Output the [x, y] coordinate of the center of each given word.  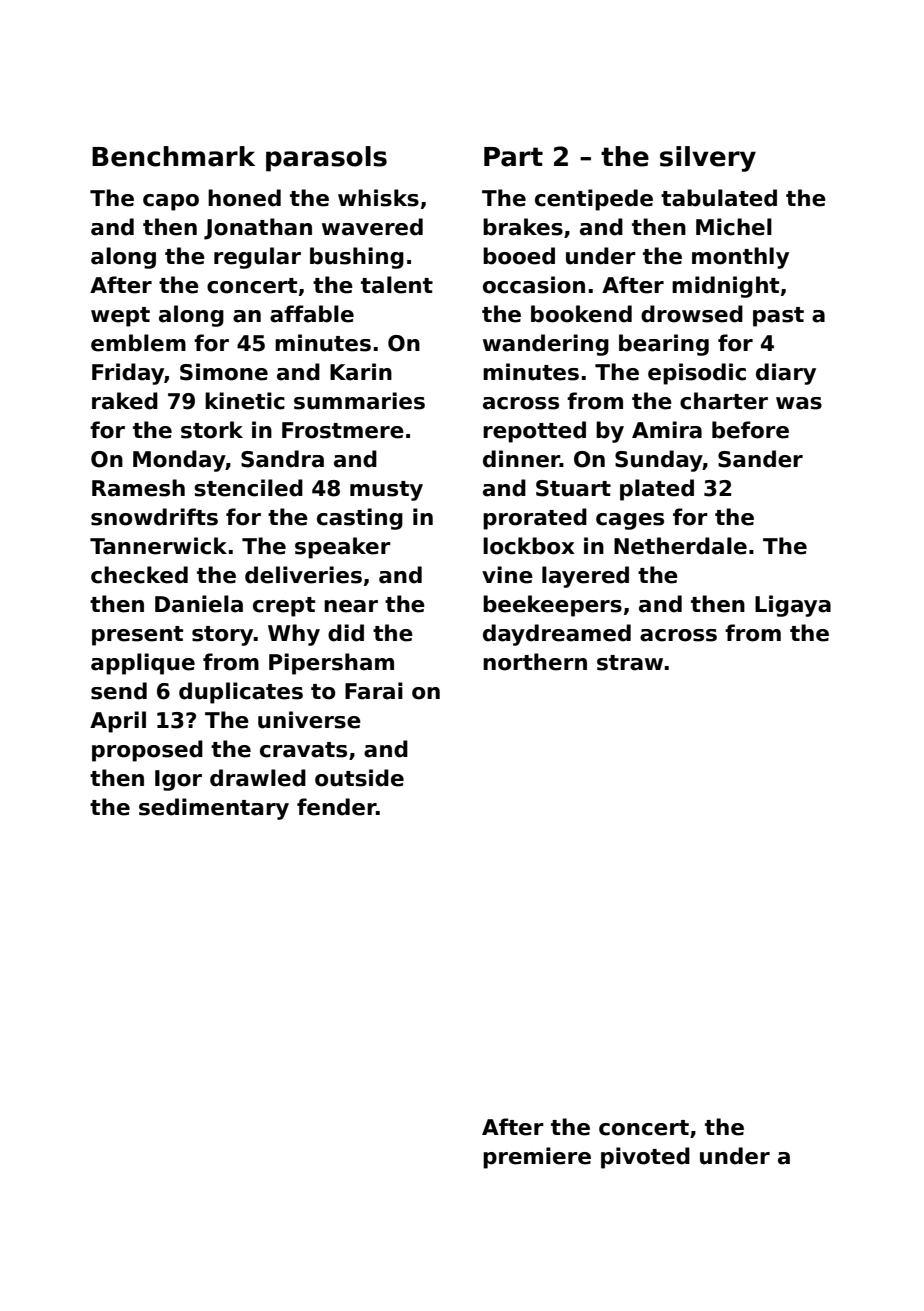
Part [513, 157]
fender [336, 807]
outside [359, 778]
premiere [537, 1158]
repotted [534, 432]
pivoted [645, 1158]
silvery [708, 159]
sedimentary [214, 809]
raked [125, 401]
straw [630, 663]
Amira [667, 430]
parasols [326, 159]
